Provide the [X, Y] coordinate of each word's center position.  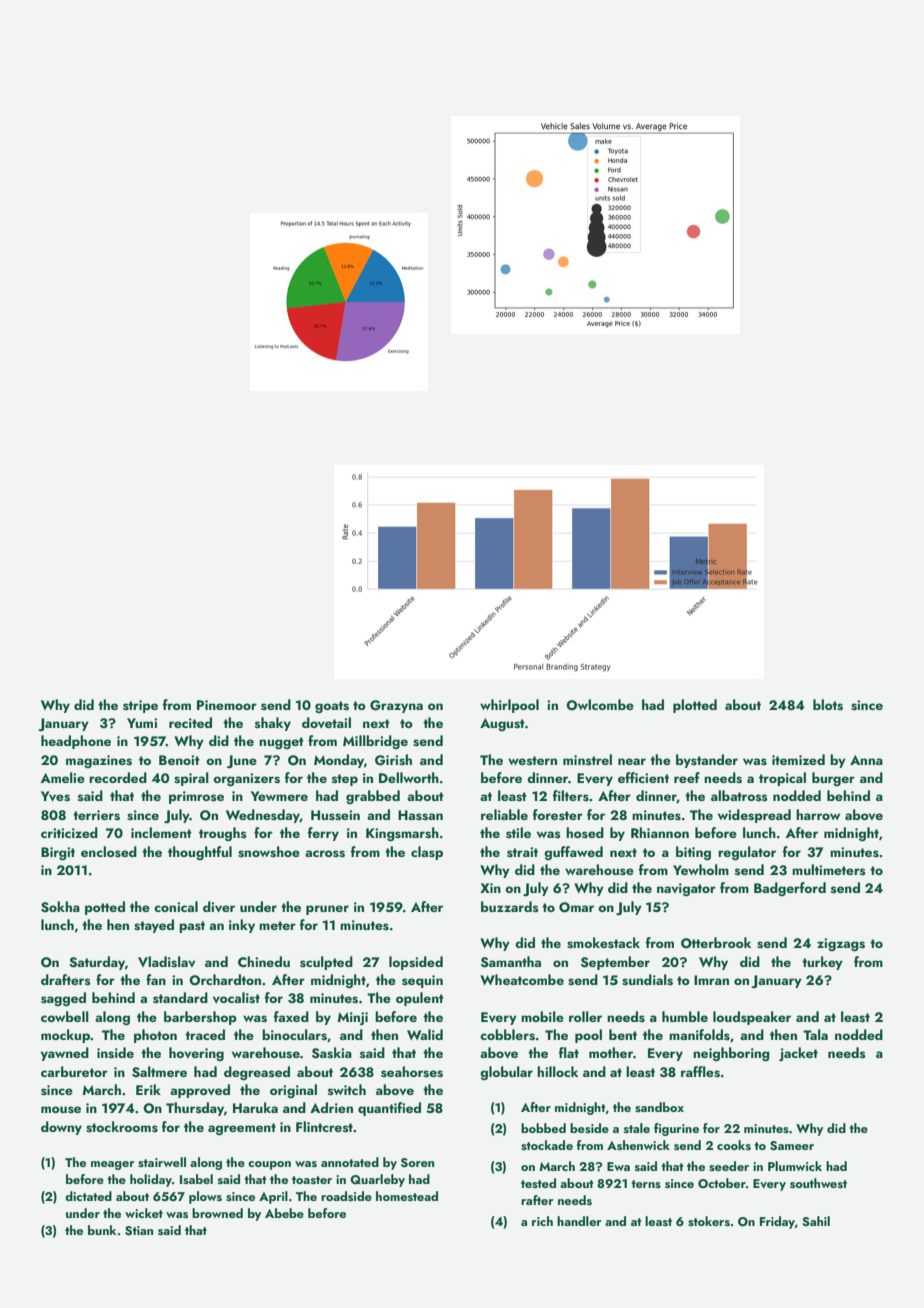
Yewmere [279, 796]
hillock [557, 1071]
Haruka [255, 1107]
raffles [700, 1072]
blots [828, 705]
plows [205, 1197]
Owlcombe [600, 705]
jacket [798, 1054]
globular [506, 1073]
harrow [818, 814]
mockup [65, 1036]
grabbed [373, 797]
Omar [576, 907]
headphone [76, 742]
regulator [747, 853]
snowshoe [269, 852]
